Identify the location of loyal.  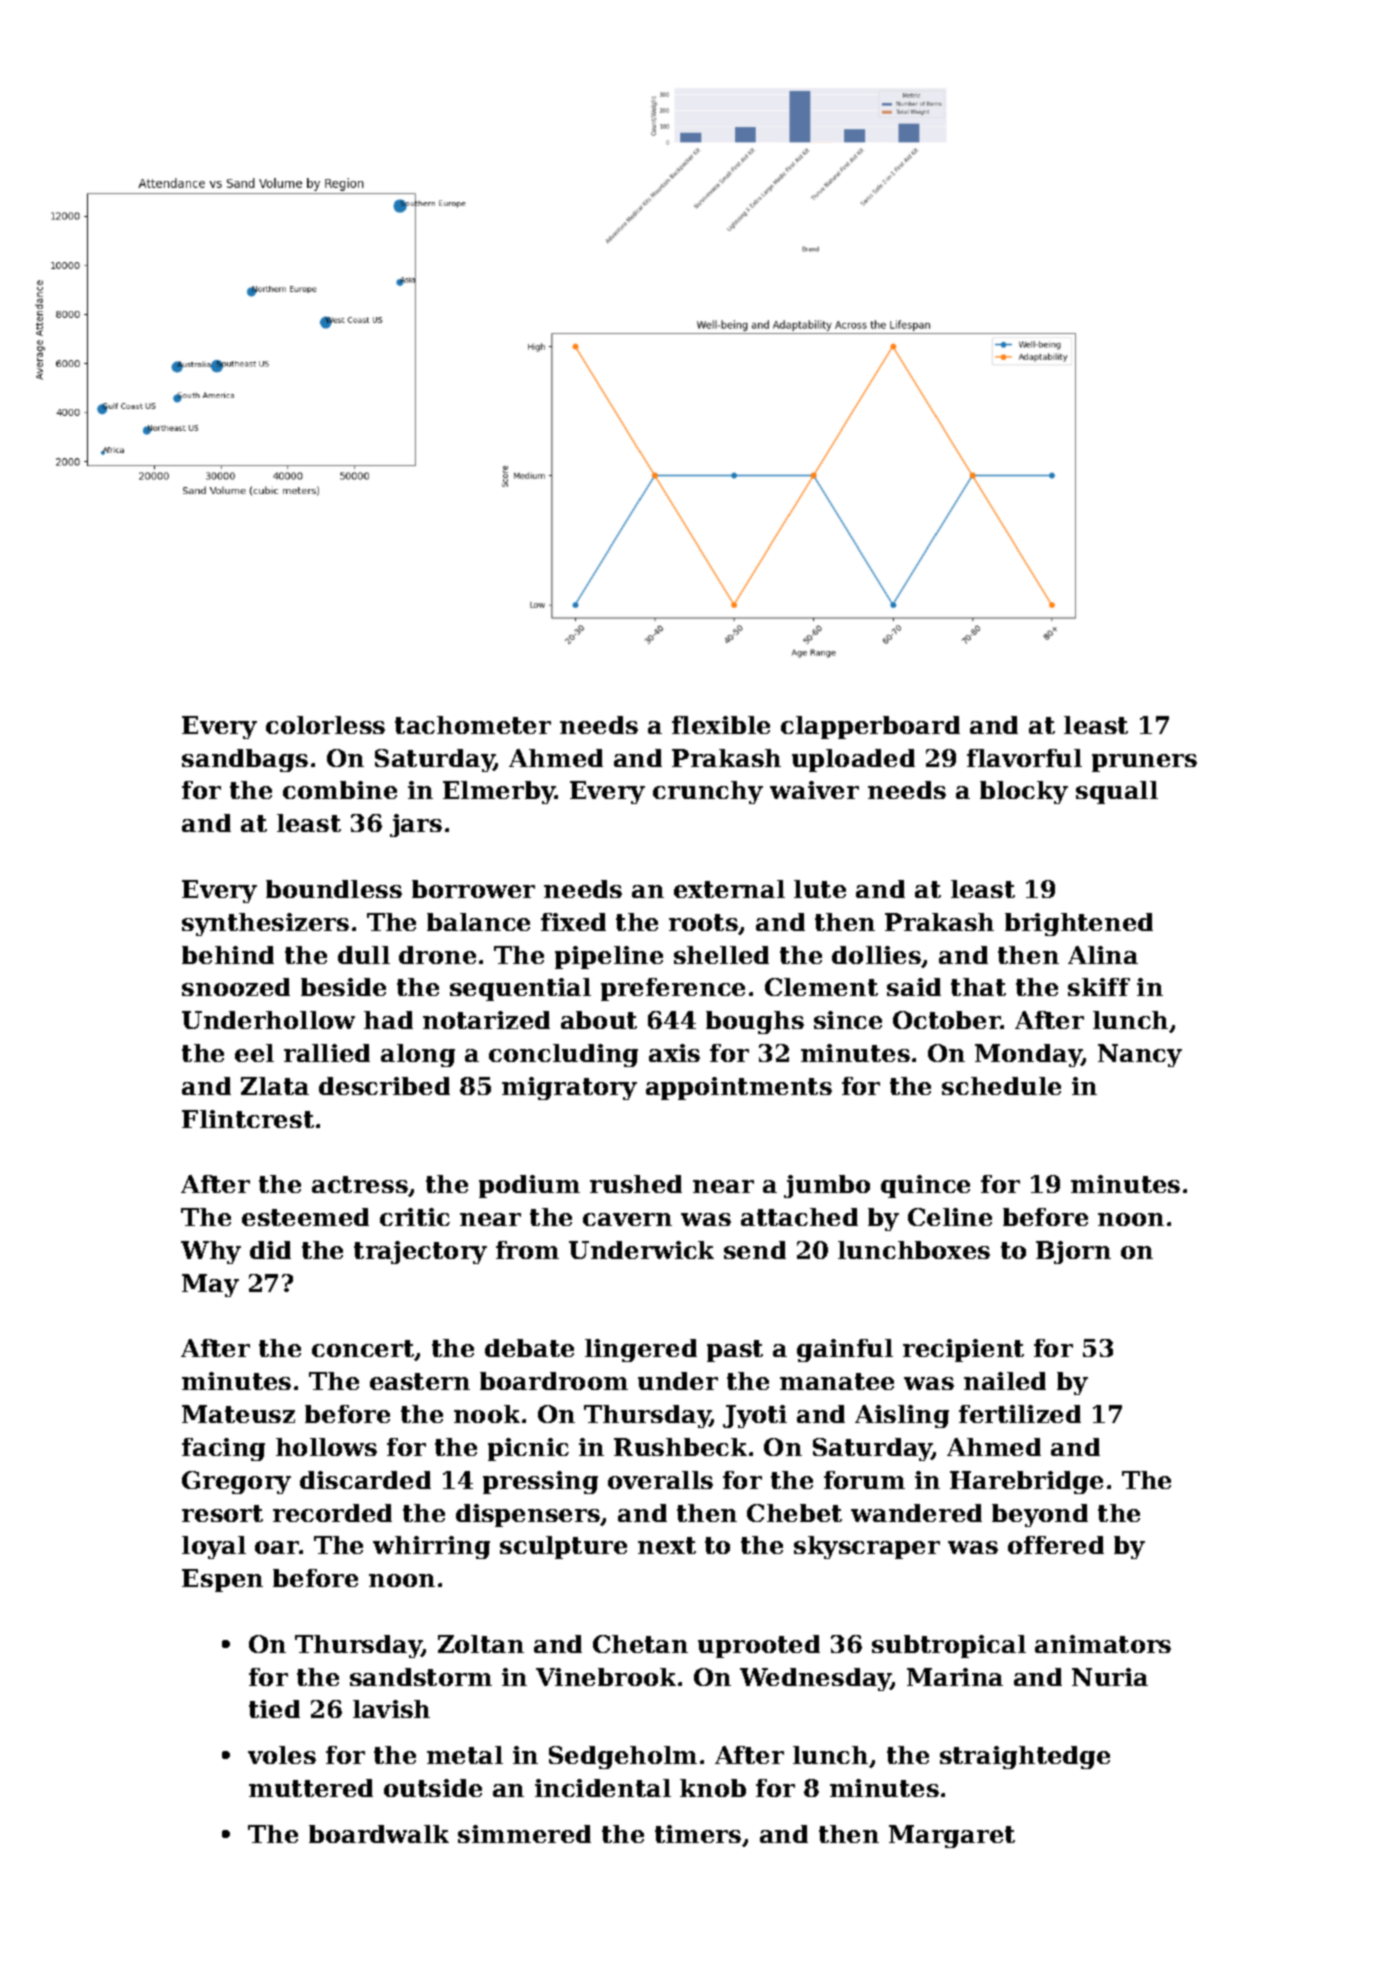
(214, 1547).
